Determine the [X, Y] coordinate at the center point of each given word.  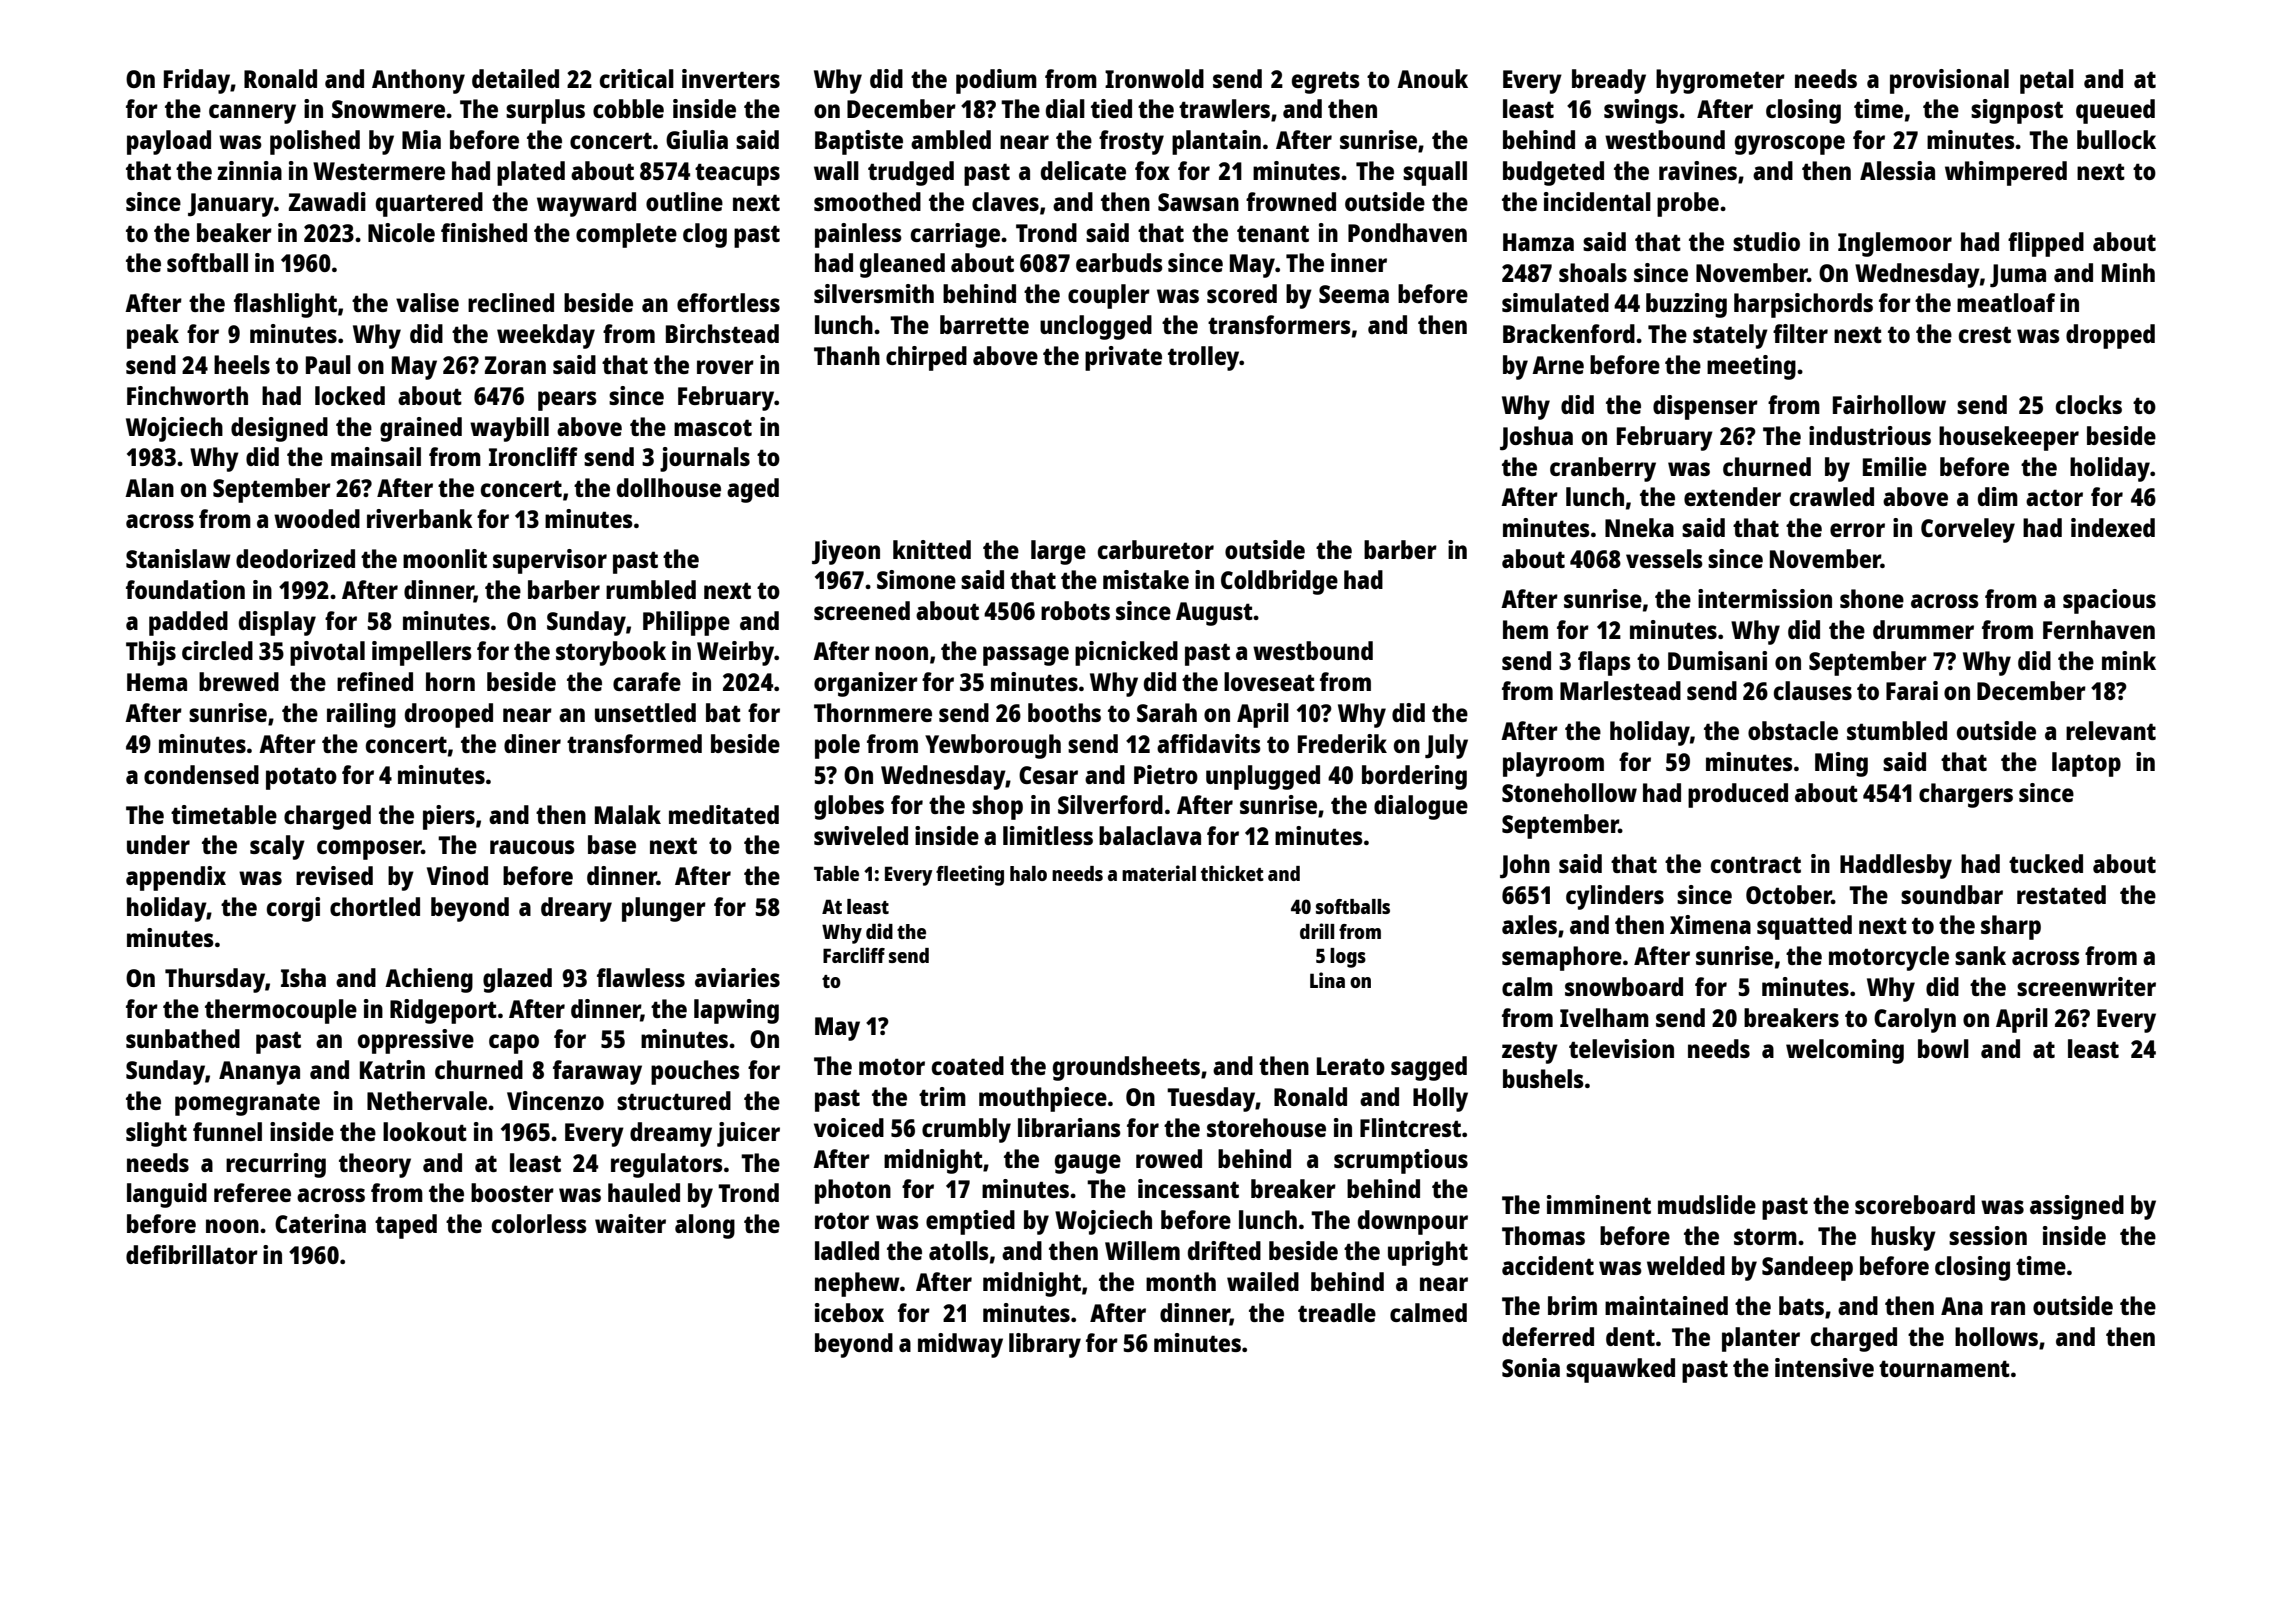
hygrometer [1720, 81]
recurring [276, 1165]
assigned [2077, 1207]
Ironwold [1154, 78]
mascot [713, 427]
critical [637, 78]
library [1045, 1345]
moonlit [445, 558]
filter [1800, 333]
